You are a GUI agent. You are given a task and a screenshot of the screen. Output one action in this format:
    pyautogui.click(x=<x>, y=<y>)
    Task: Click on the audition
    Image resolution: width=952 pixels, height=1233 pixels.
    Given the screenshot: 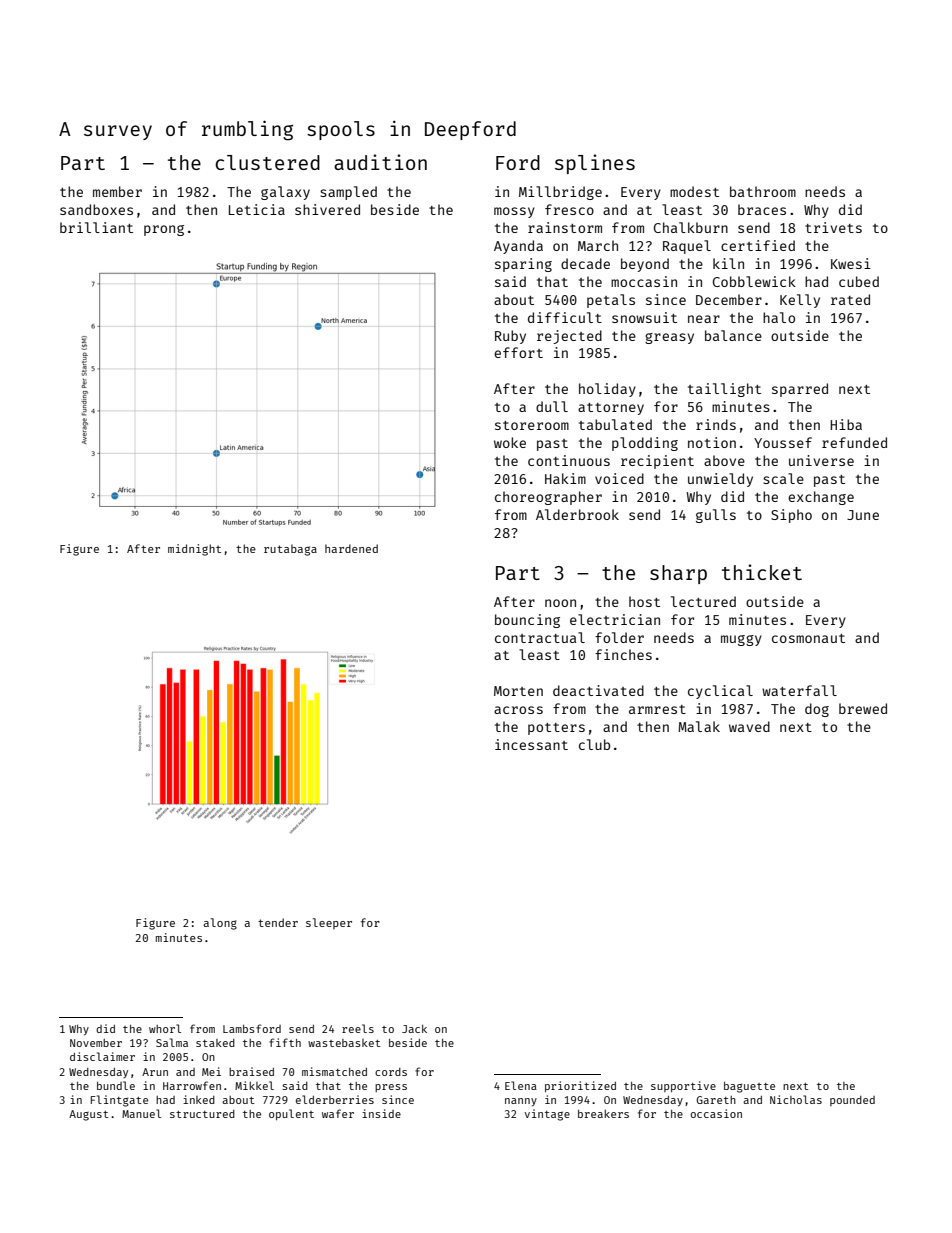 What is the action you would take?
    pyautogui.click(x=380, y=162)
